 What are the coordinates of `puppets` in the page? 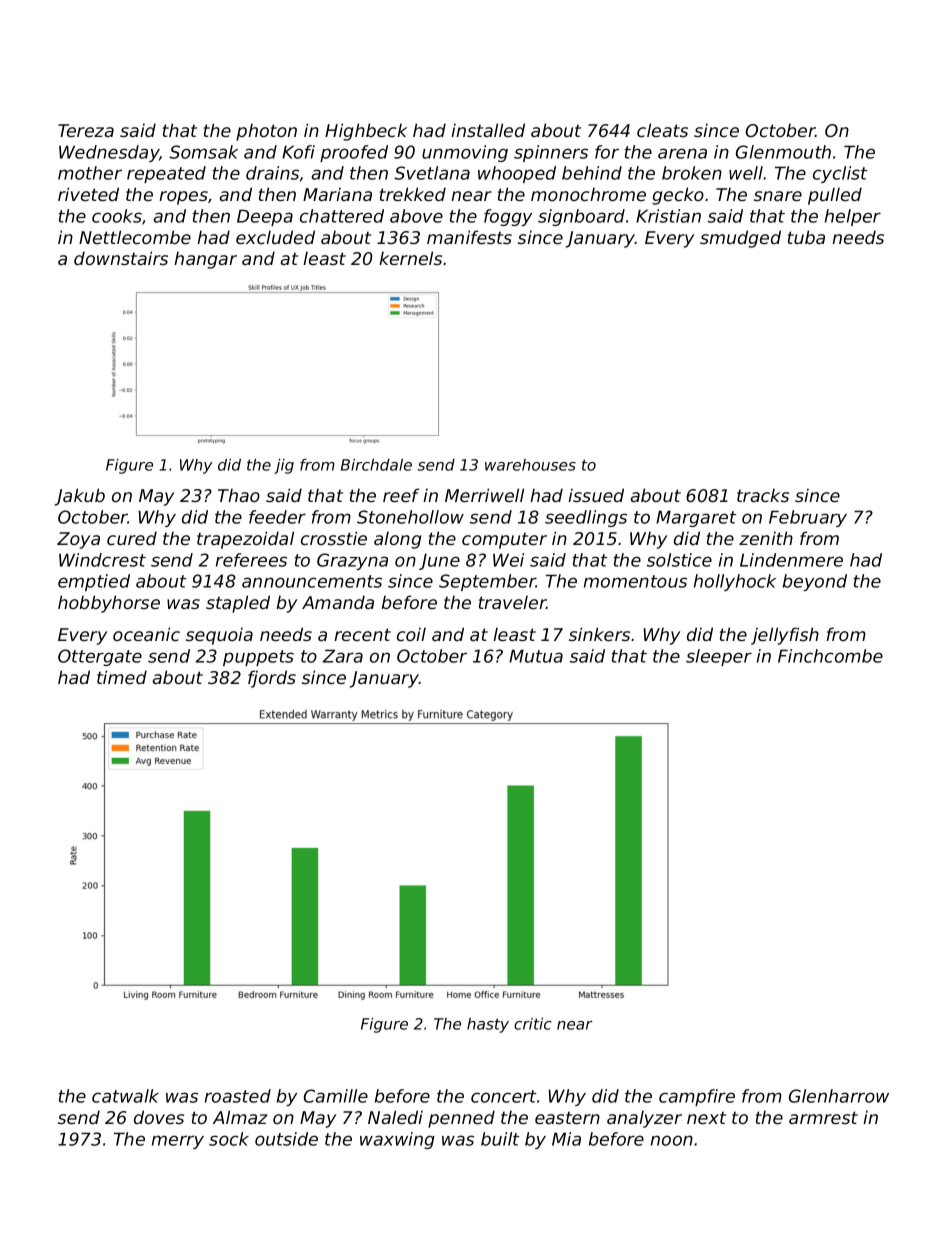 It's located at (258, 658).
